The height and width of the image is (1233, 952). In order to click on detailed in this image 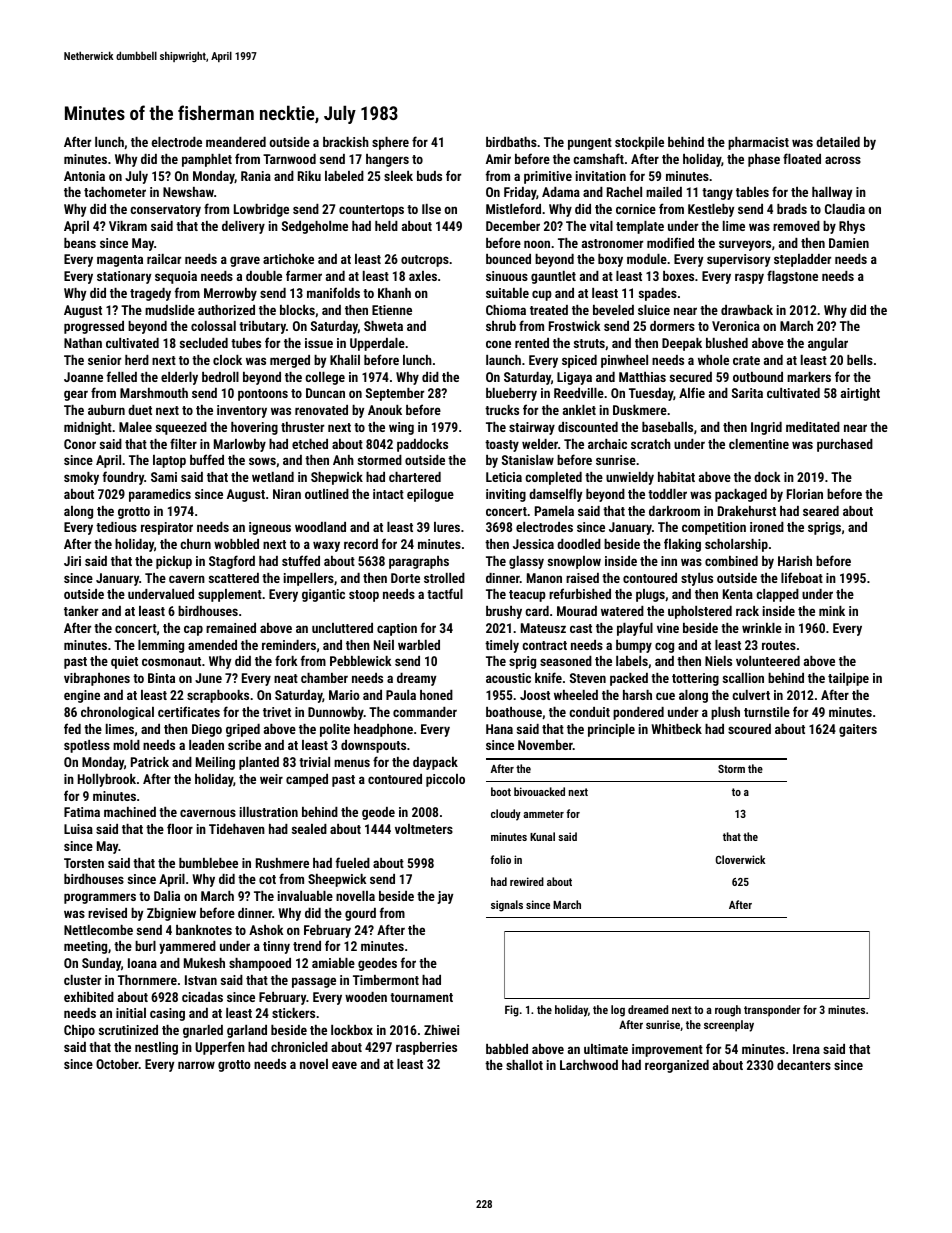, I will do `click(838, 142)`.
